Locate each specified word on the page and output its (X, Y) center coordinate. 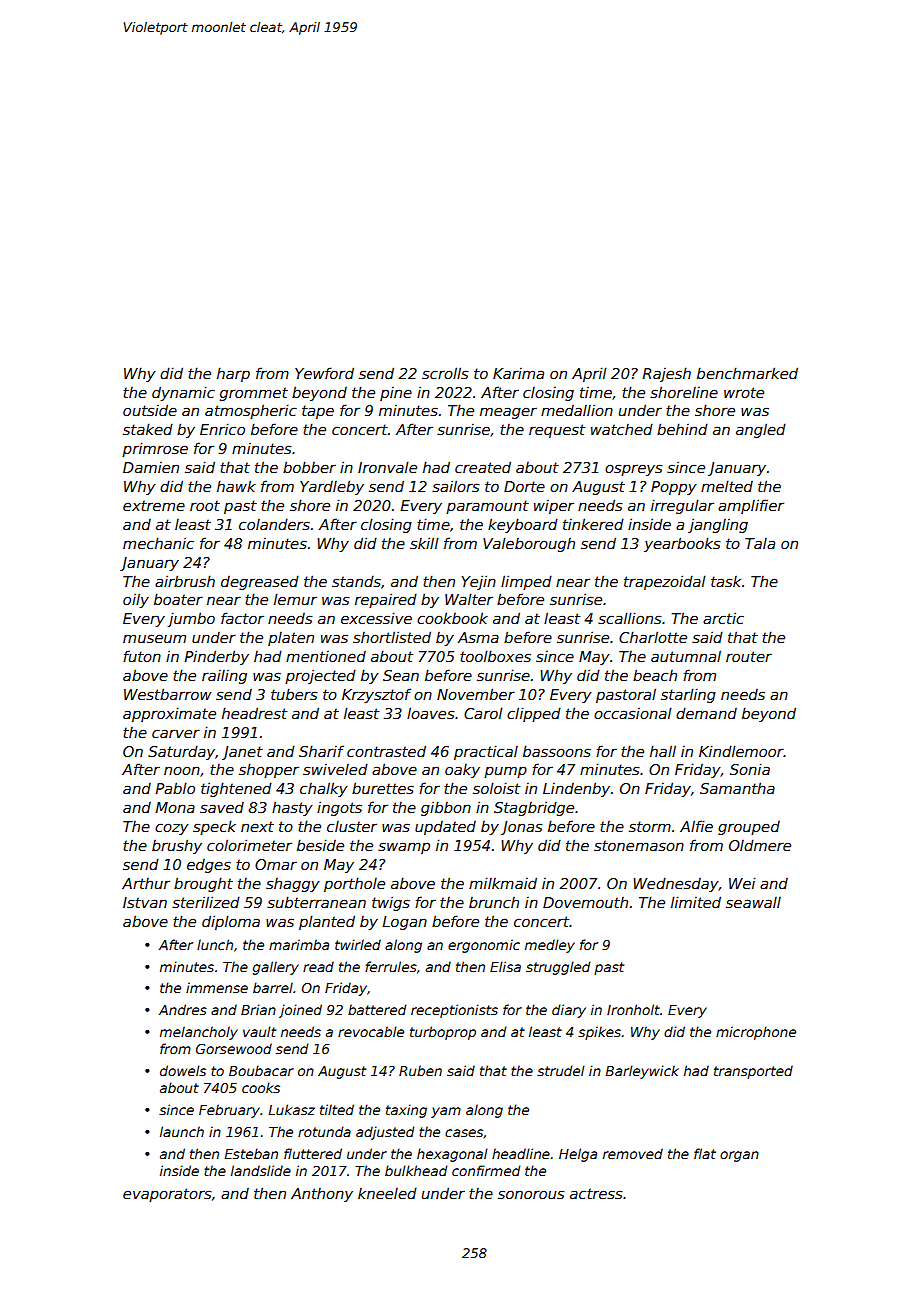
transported (753, 1072)
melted (727, 486)
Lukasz (291, 1109)
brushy (177, 846)
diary (569, 1011)
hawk (236, 486)
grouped (749, 828)
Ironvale (387, 467)
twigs (391, 903)
